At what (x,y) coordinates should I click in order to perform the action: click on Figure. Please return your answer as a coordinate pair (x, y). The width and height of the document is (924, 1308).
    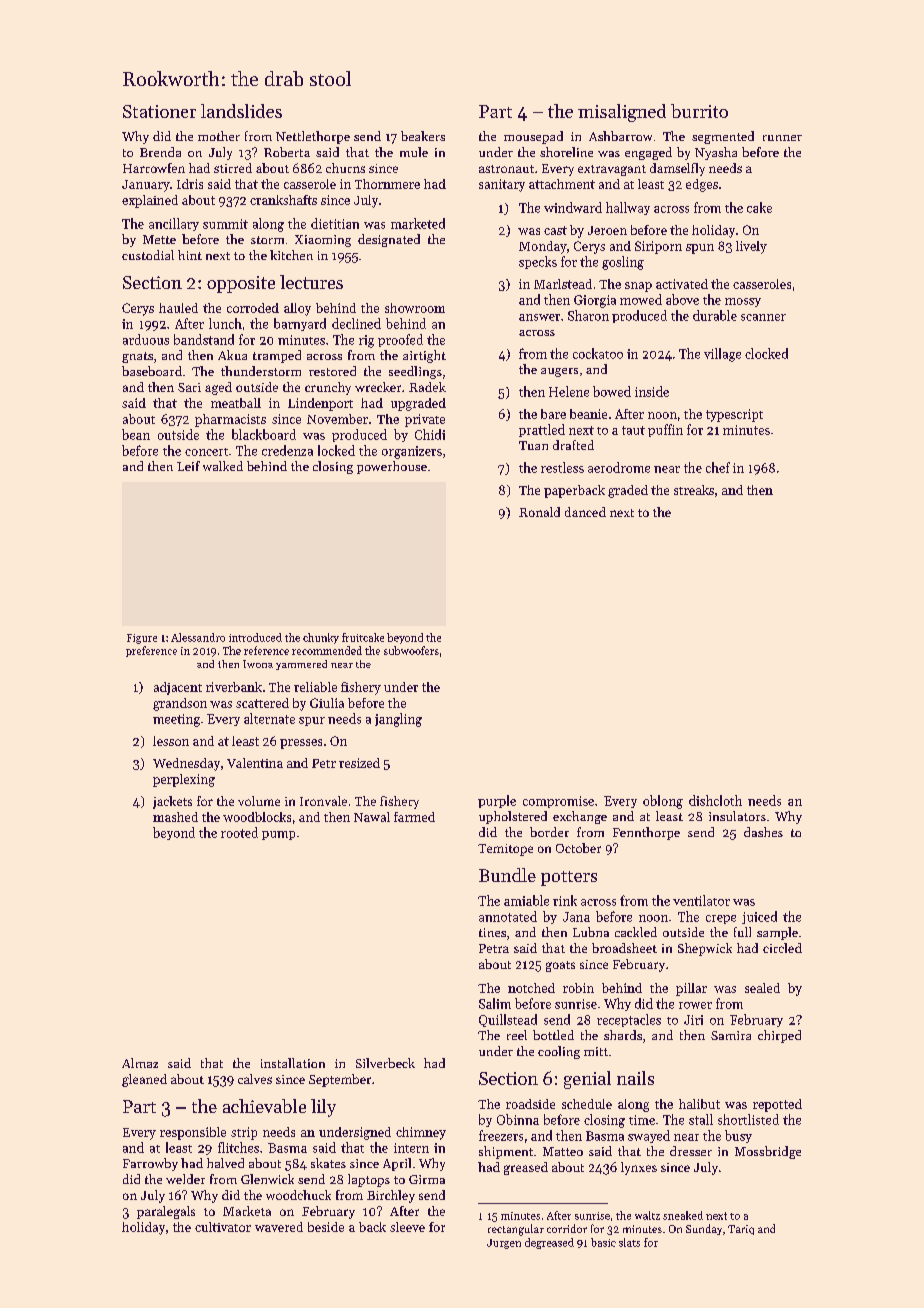
    Looking at the image, I should click on (142, 639).
